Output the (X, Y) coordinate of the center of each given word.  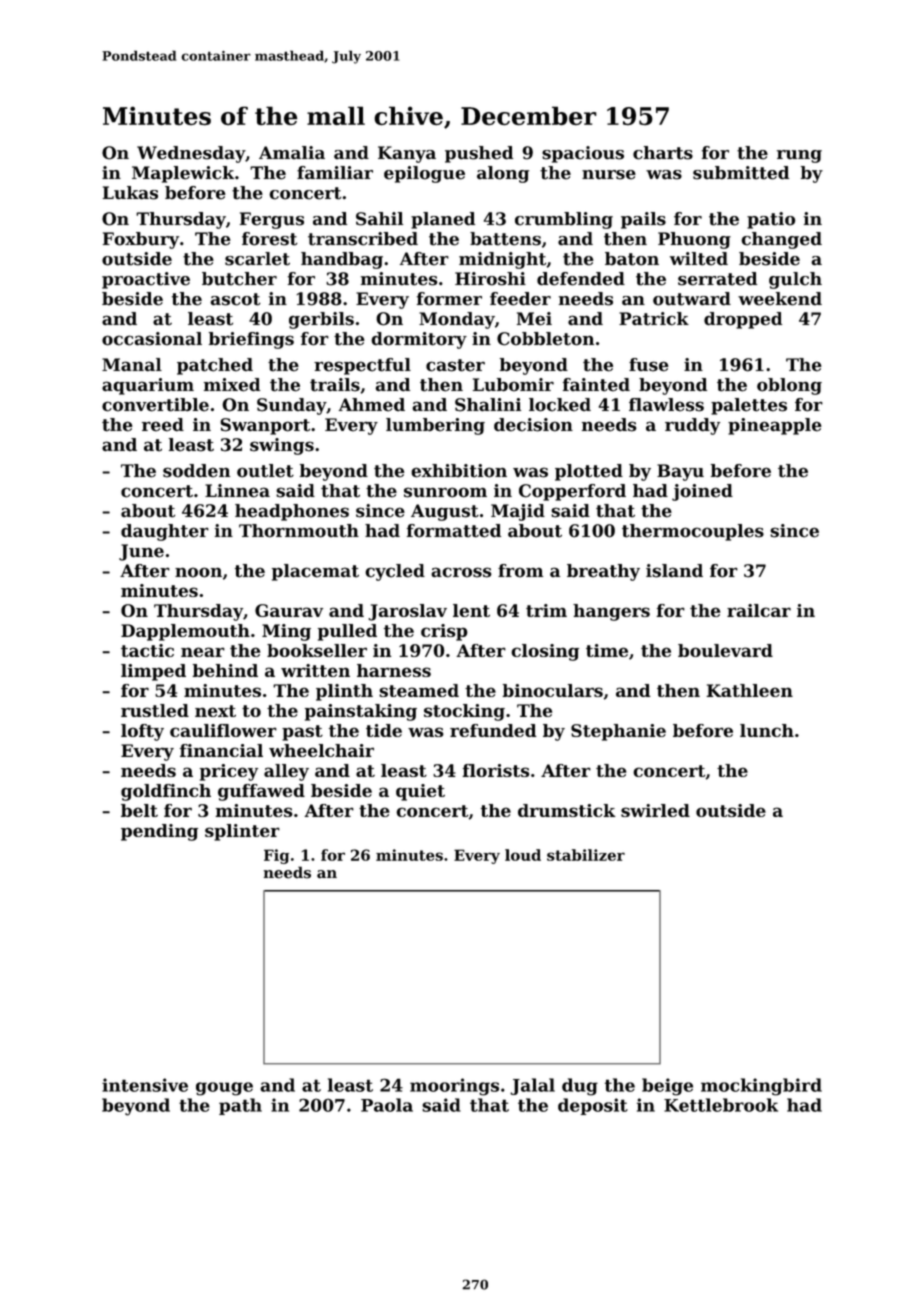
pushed (479, 154)
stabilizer (586, 855)
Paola (387, 1105)
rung (799, 156)
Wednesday (191, 154)
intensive (145, 1085)
